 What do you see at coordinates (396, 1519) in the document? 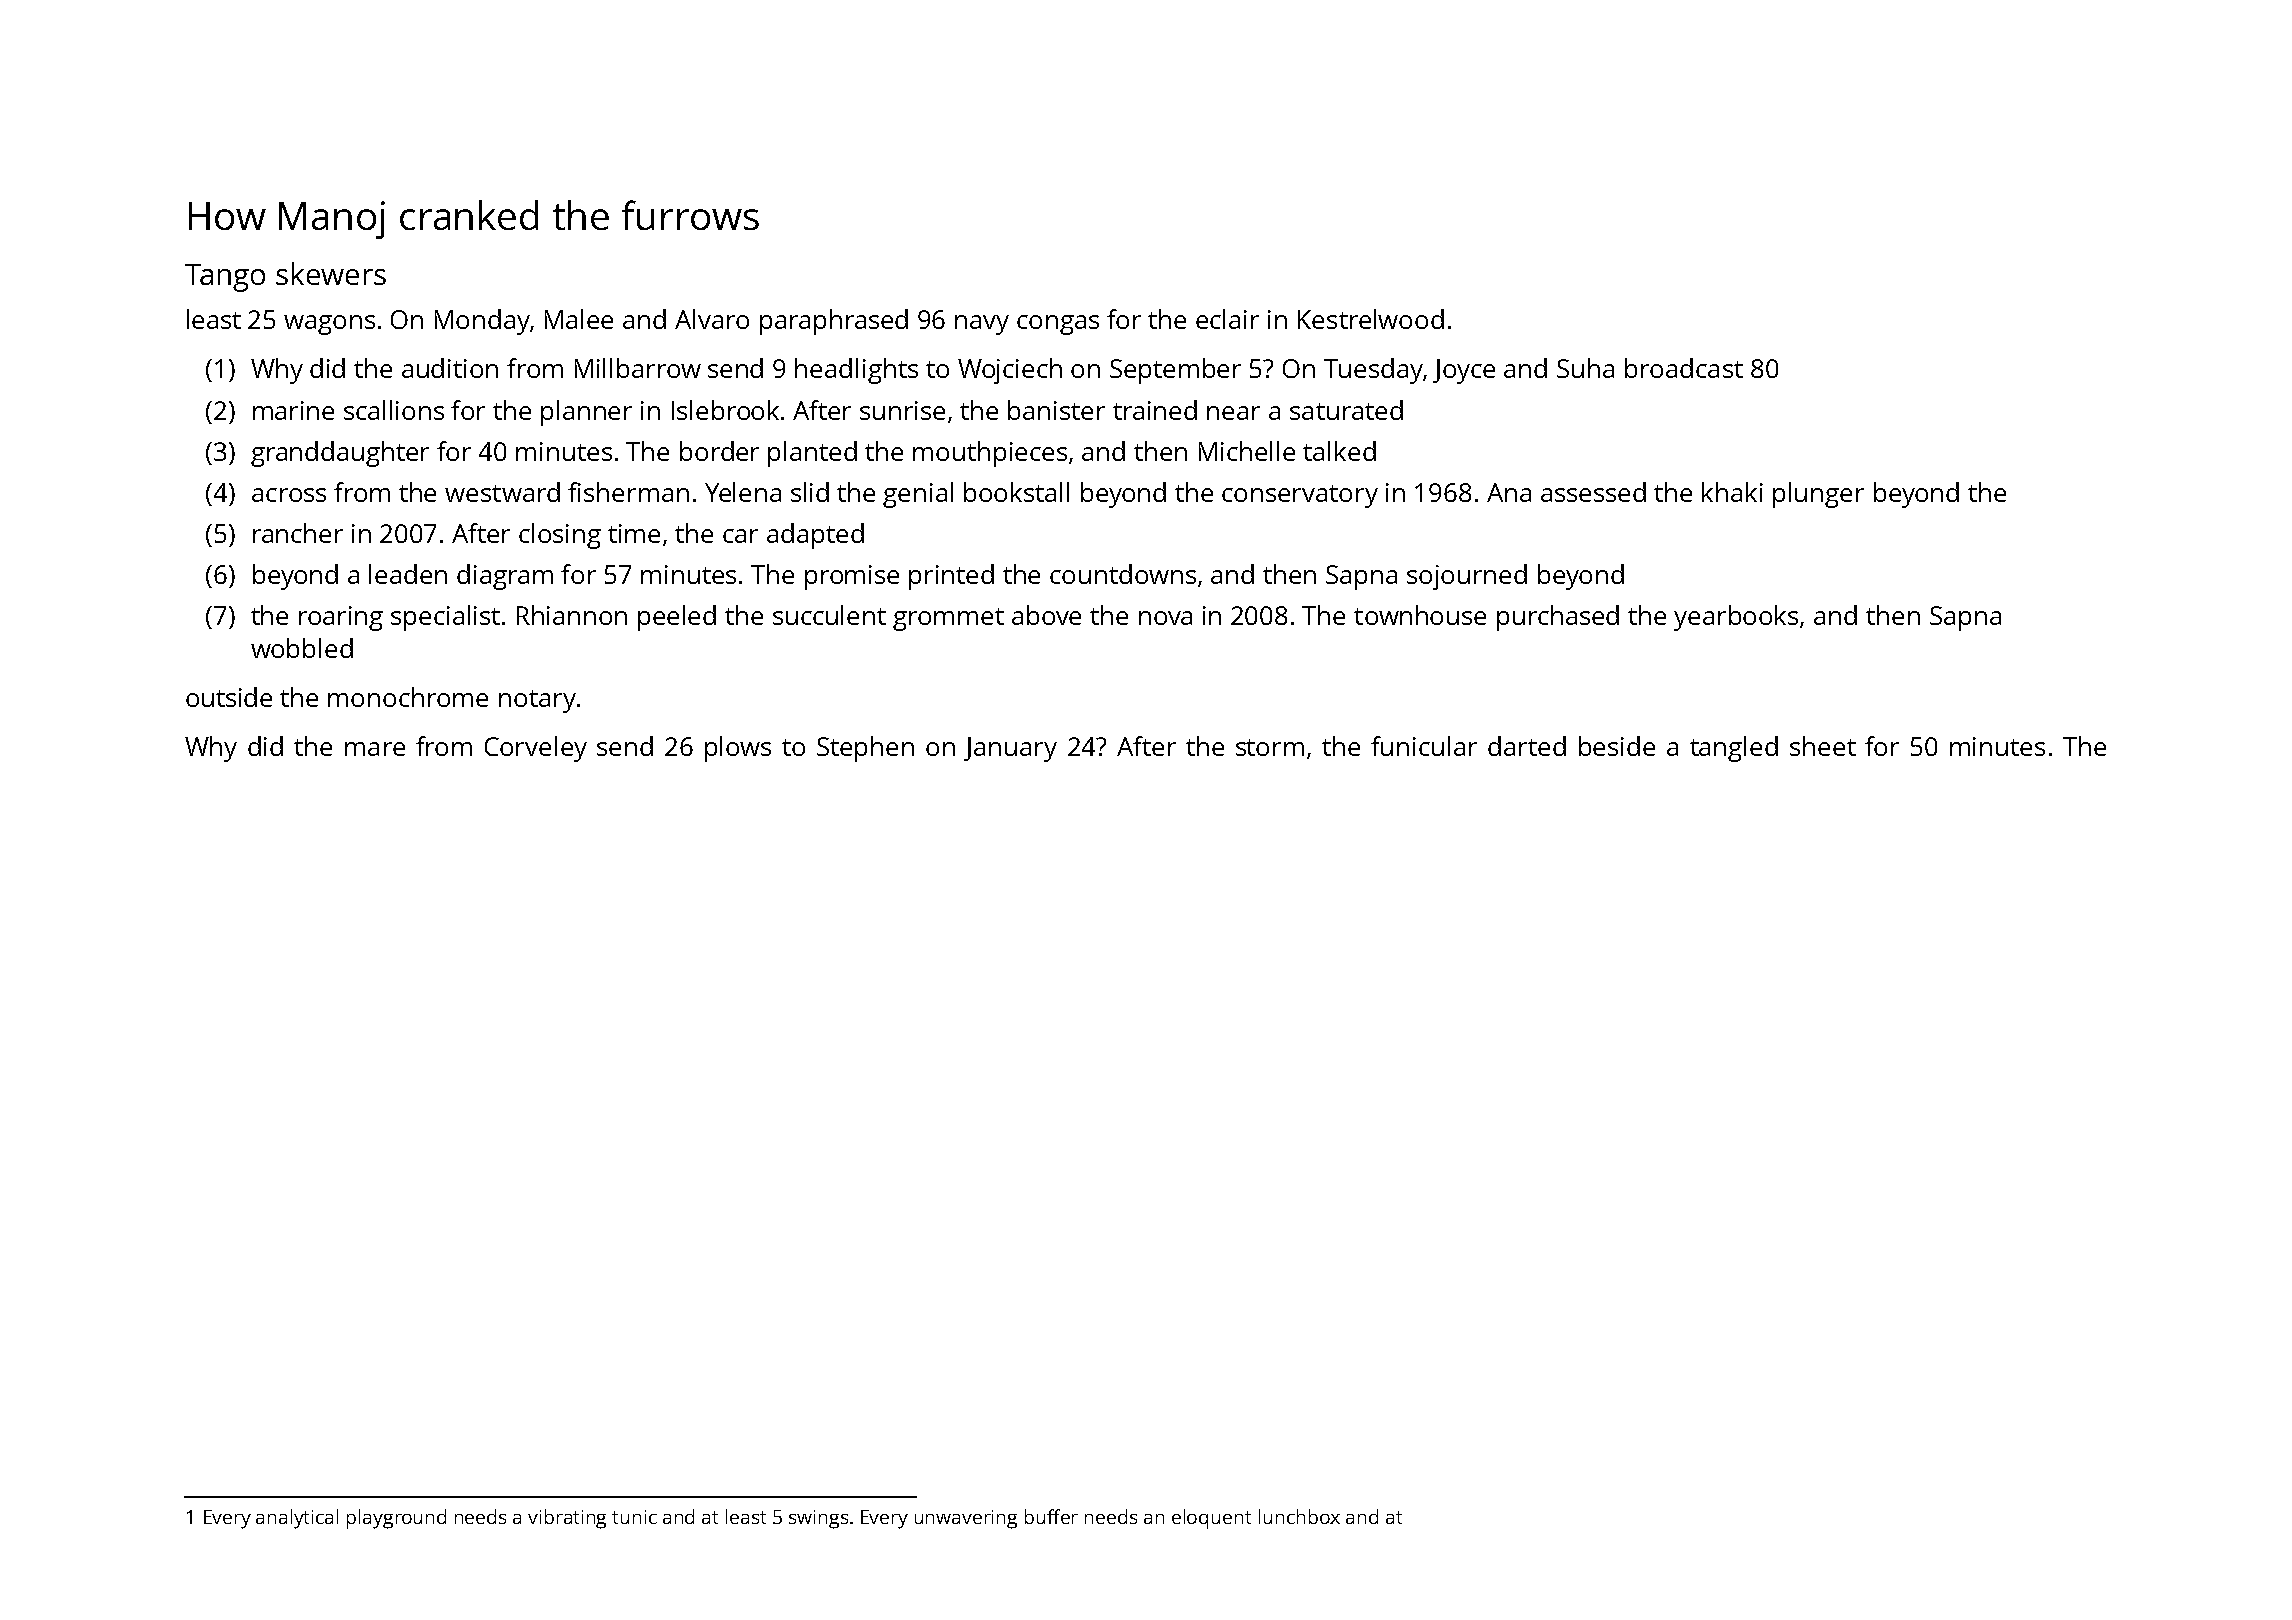
I see `playground` at bounding box center [396, 1519].
